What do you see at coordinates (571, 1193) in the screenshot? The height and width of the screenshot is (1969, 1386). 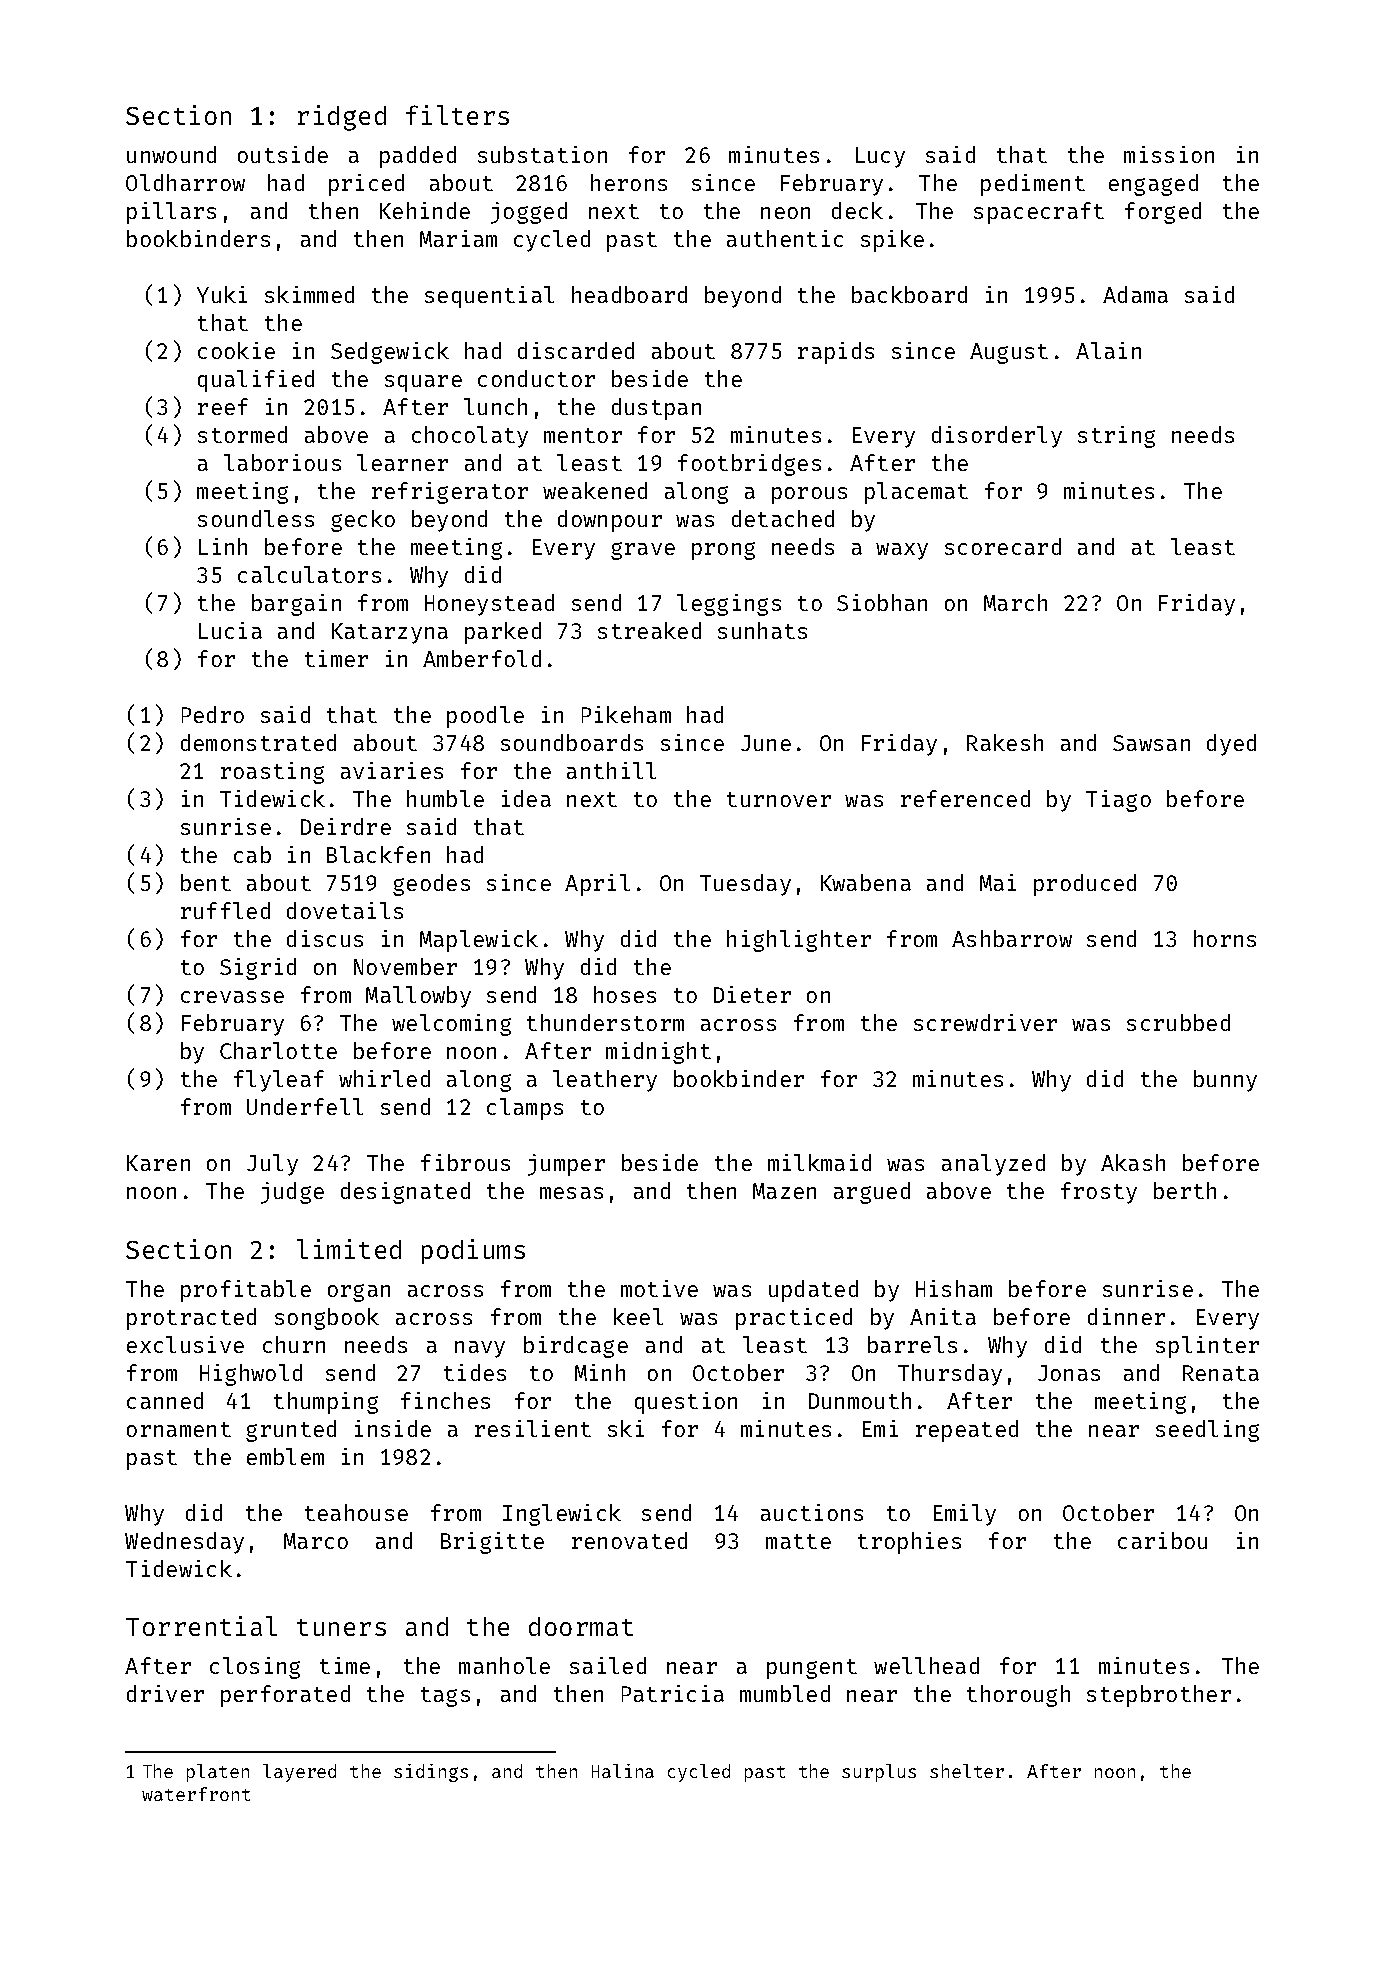 I see `mesas` at bounding box center [571, 1193].
